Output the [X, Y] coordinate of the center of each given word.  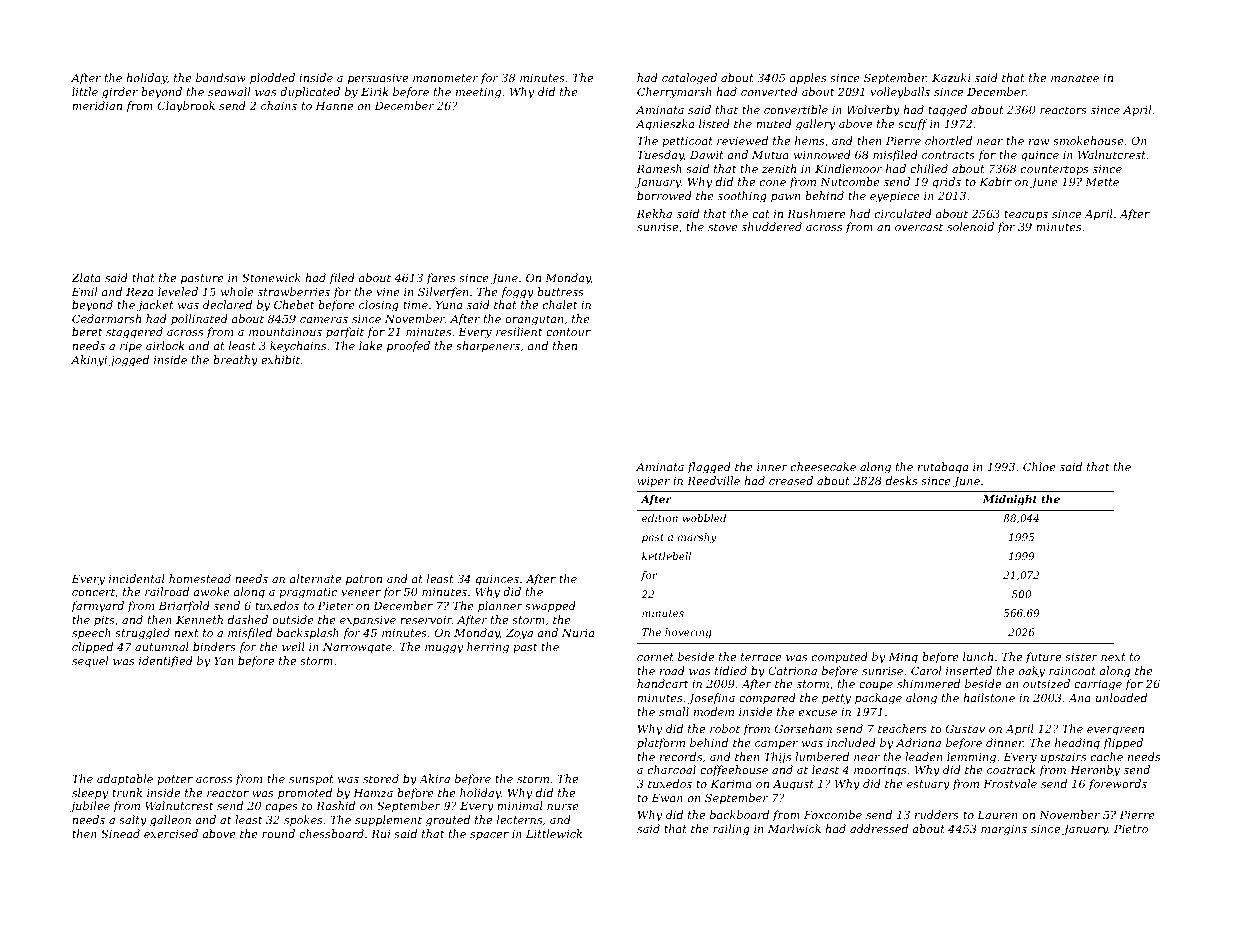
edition [660, 518]
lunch [978, 656]
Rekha [654, 213]
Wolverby [873, 111]
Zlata [86, 277]
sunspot [311, 780]
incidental [137, 578]
